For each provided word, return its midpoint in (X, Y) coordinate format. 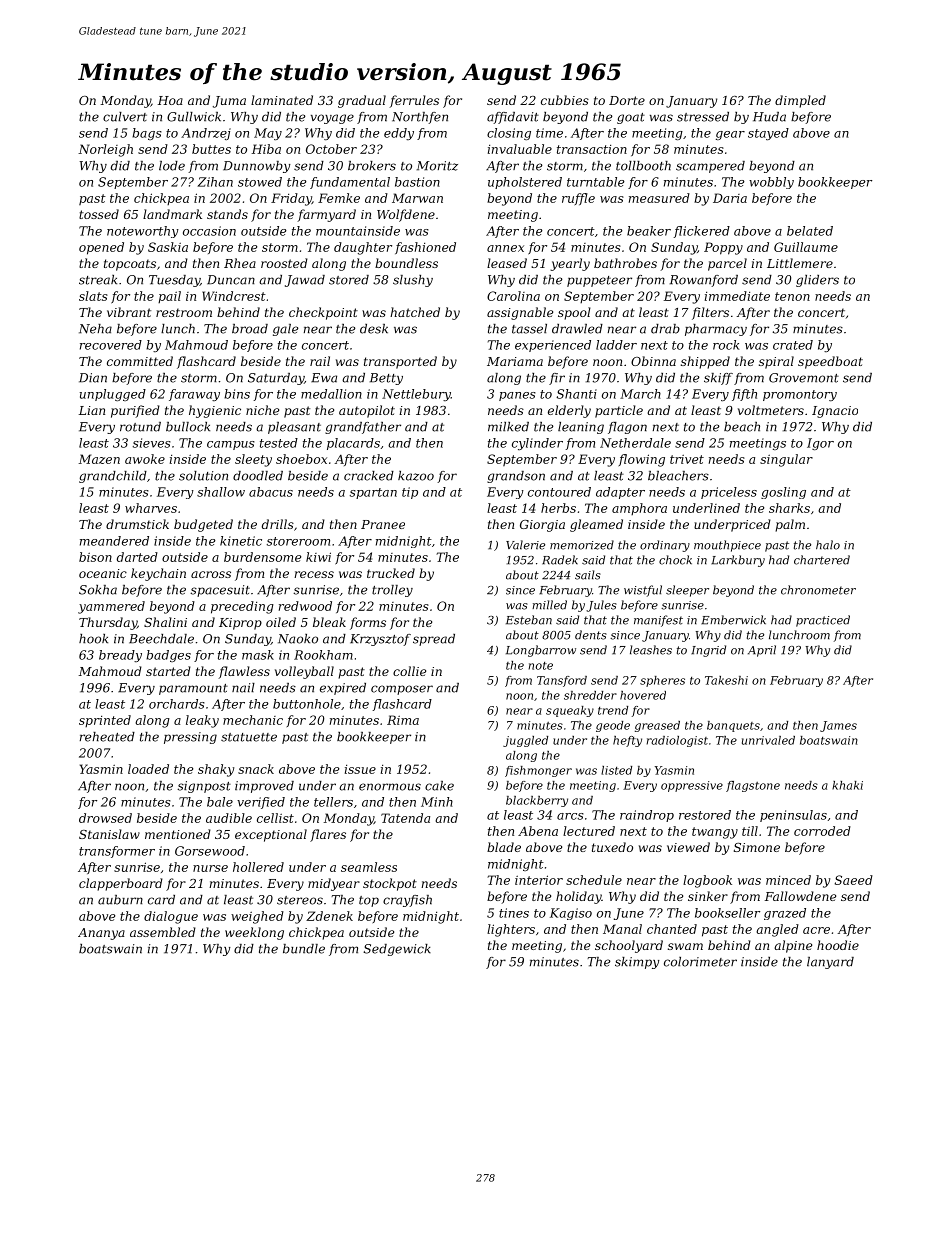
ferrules (414, 101)
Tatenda (405, 818)
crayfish (407, 901)
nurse (210, 868)
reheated (107, 737)
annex (505, 248)
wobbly (771, 183)
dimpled (800, 101)
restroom (184, 312)
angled (777, 930)
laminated (282, 100)
